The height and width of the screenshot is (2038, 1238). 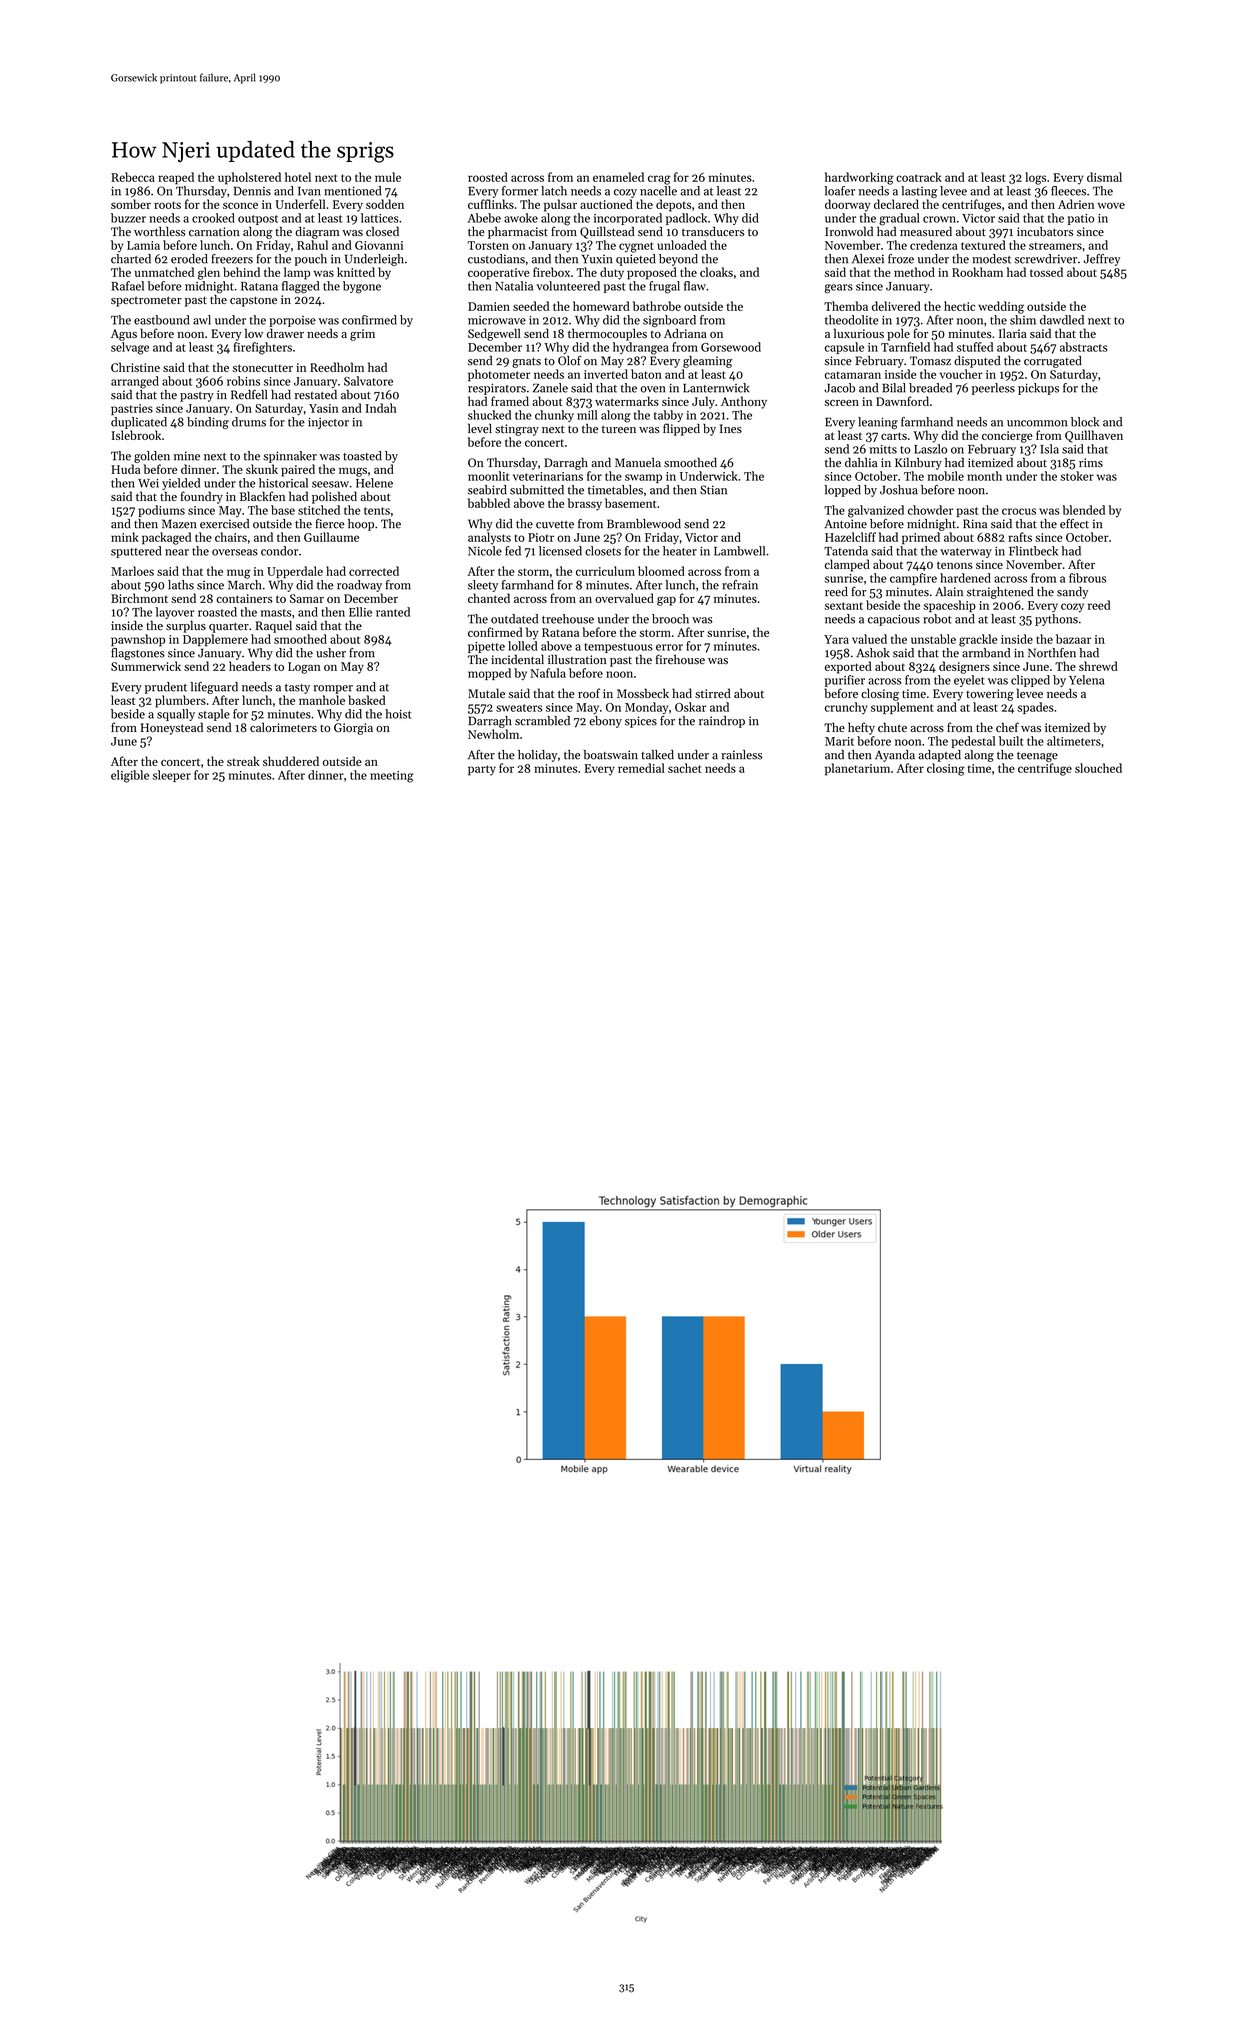 What do you see at coordinates (636, 260) in the screenshot?
I see `quieted` at bounding box center [636, 260].
